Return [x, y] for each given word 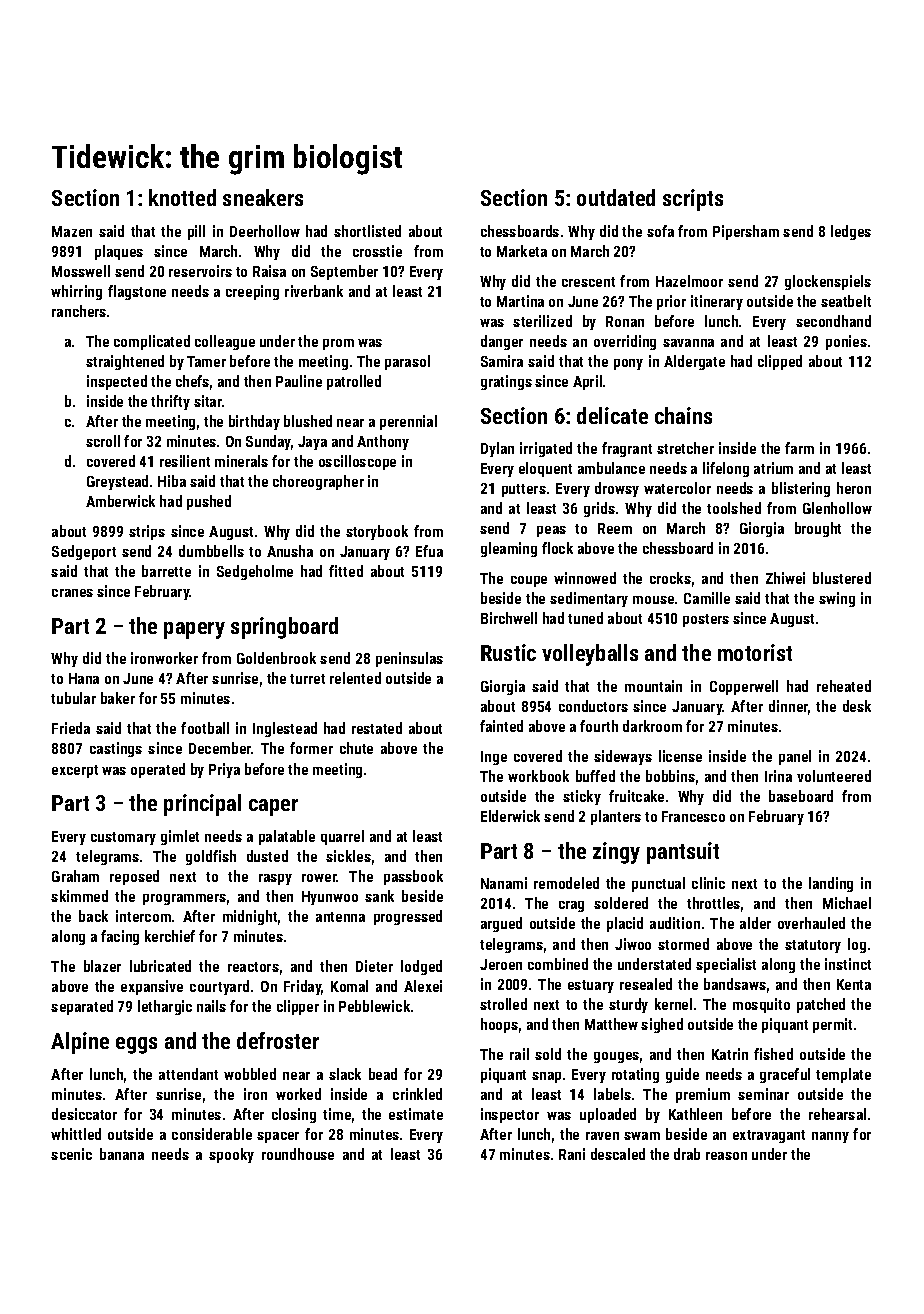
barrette [166, 571]
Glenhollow [837, 508]
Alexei [423, 986]
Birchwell [509, 618]
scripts [693, 200]
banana [122, 1154]
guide [682, 1075]
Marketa [522, 251]
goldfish [211, 857]
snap [546, 1077]
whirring [76, 292]
